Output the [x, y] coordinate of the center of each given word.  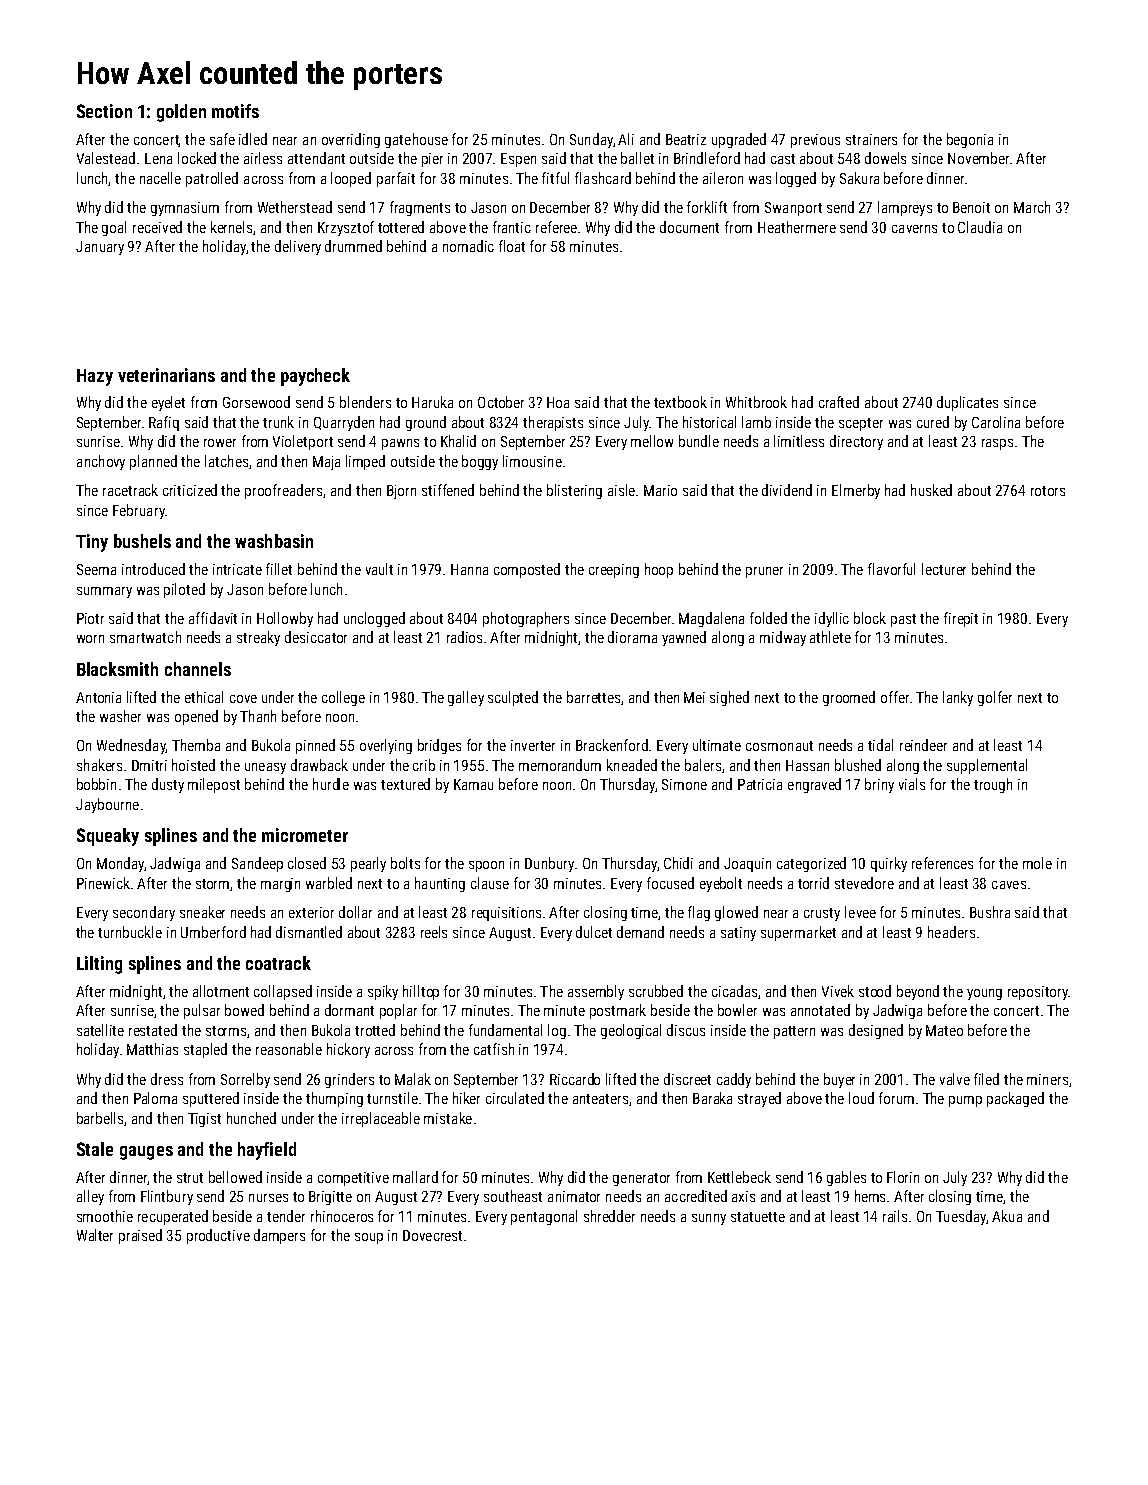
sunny [709, 1219]
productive [218, 1236]
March [1032, 207]
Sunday [591, 140]
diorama [632, 637]
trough [993, 785]
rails [895, 1216]
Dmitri [149, 765]
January [100, 248]
